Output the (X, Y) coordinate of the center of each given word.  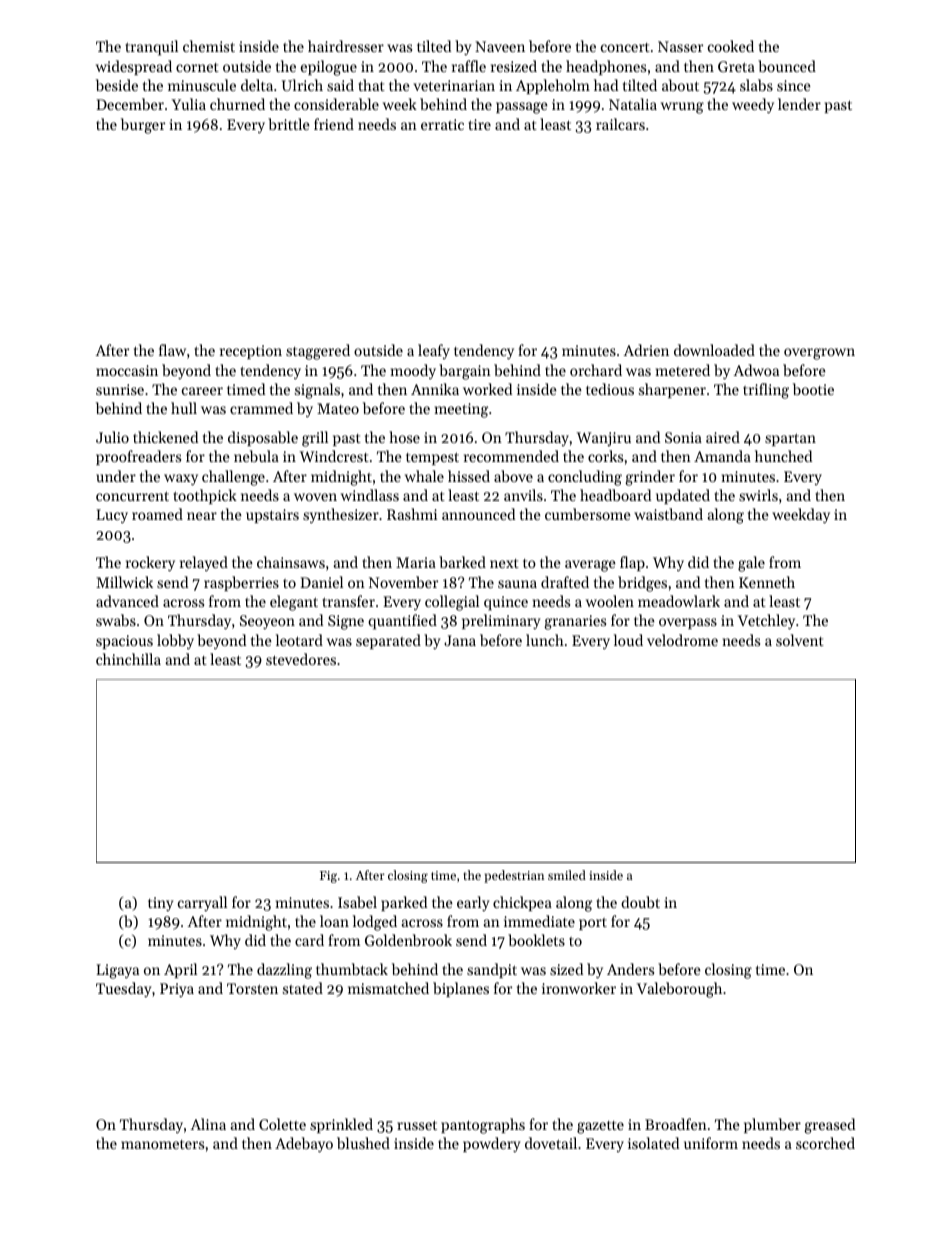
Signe (346, 622)
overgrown (819, 354)
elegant (294, 603)
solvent (800, 640)
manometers (162, 1144)
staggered (318, 352)
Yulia (188, 104)
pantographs (483, 1126)
